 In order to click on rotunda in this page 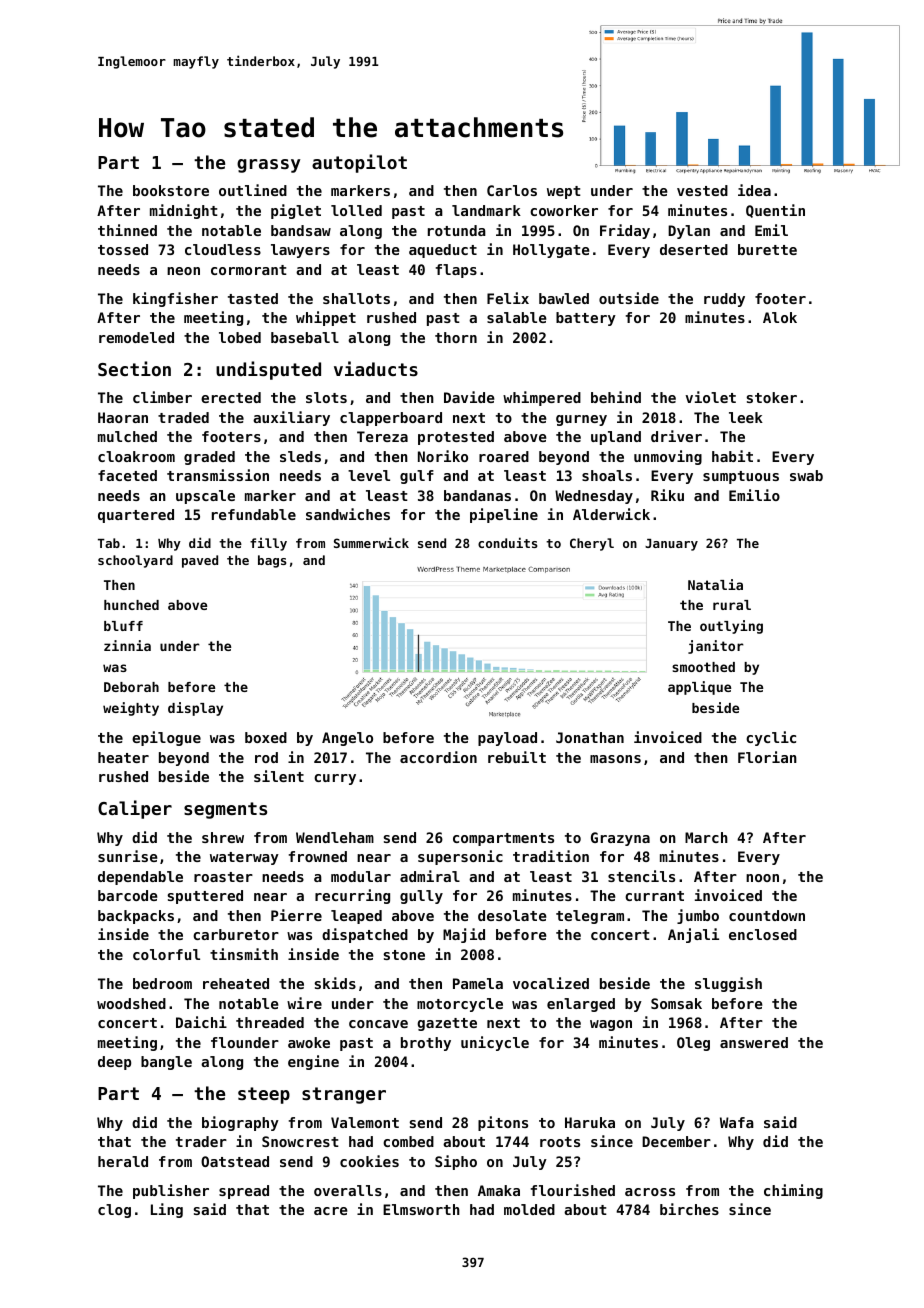, I will do `click(457, 230)`.
